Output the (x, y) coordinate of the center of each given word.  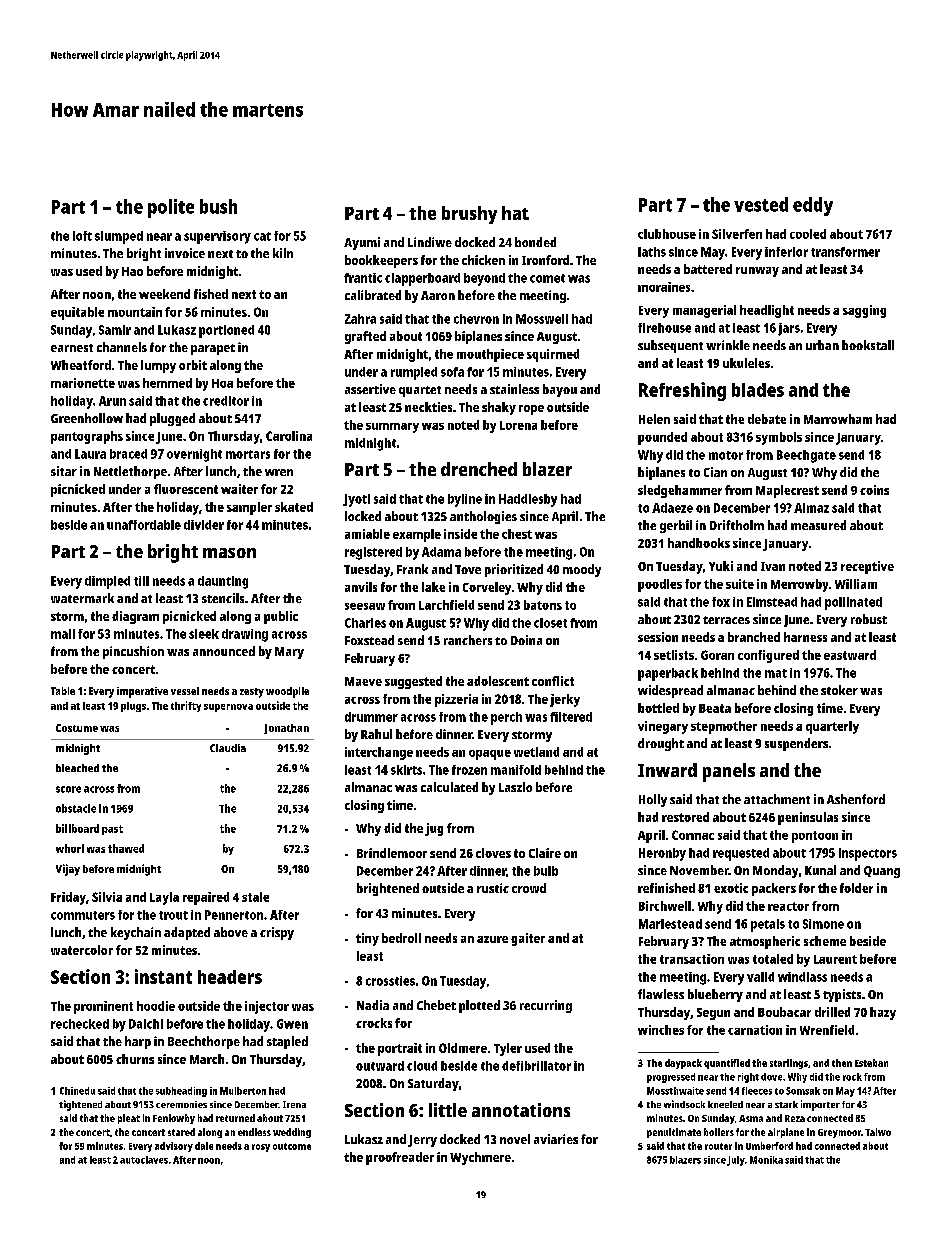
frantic (363, 278)
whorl (70, 848)
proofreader (400, 1158)
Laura (90, 454)
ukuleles (746, 363)
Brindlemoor (392, 853)
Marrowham (838, 419)
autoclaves (144, 1160)
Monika (766, 1160)
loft (82, 236)
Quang (882, 872)
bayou (560, 390)
